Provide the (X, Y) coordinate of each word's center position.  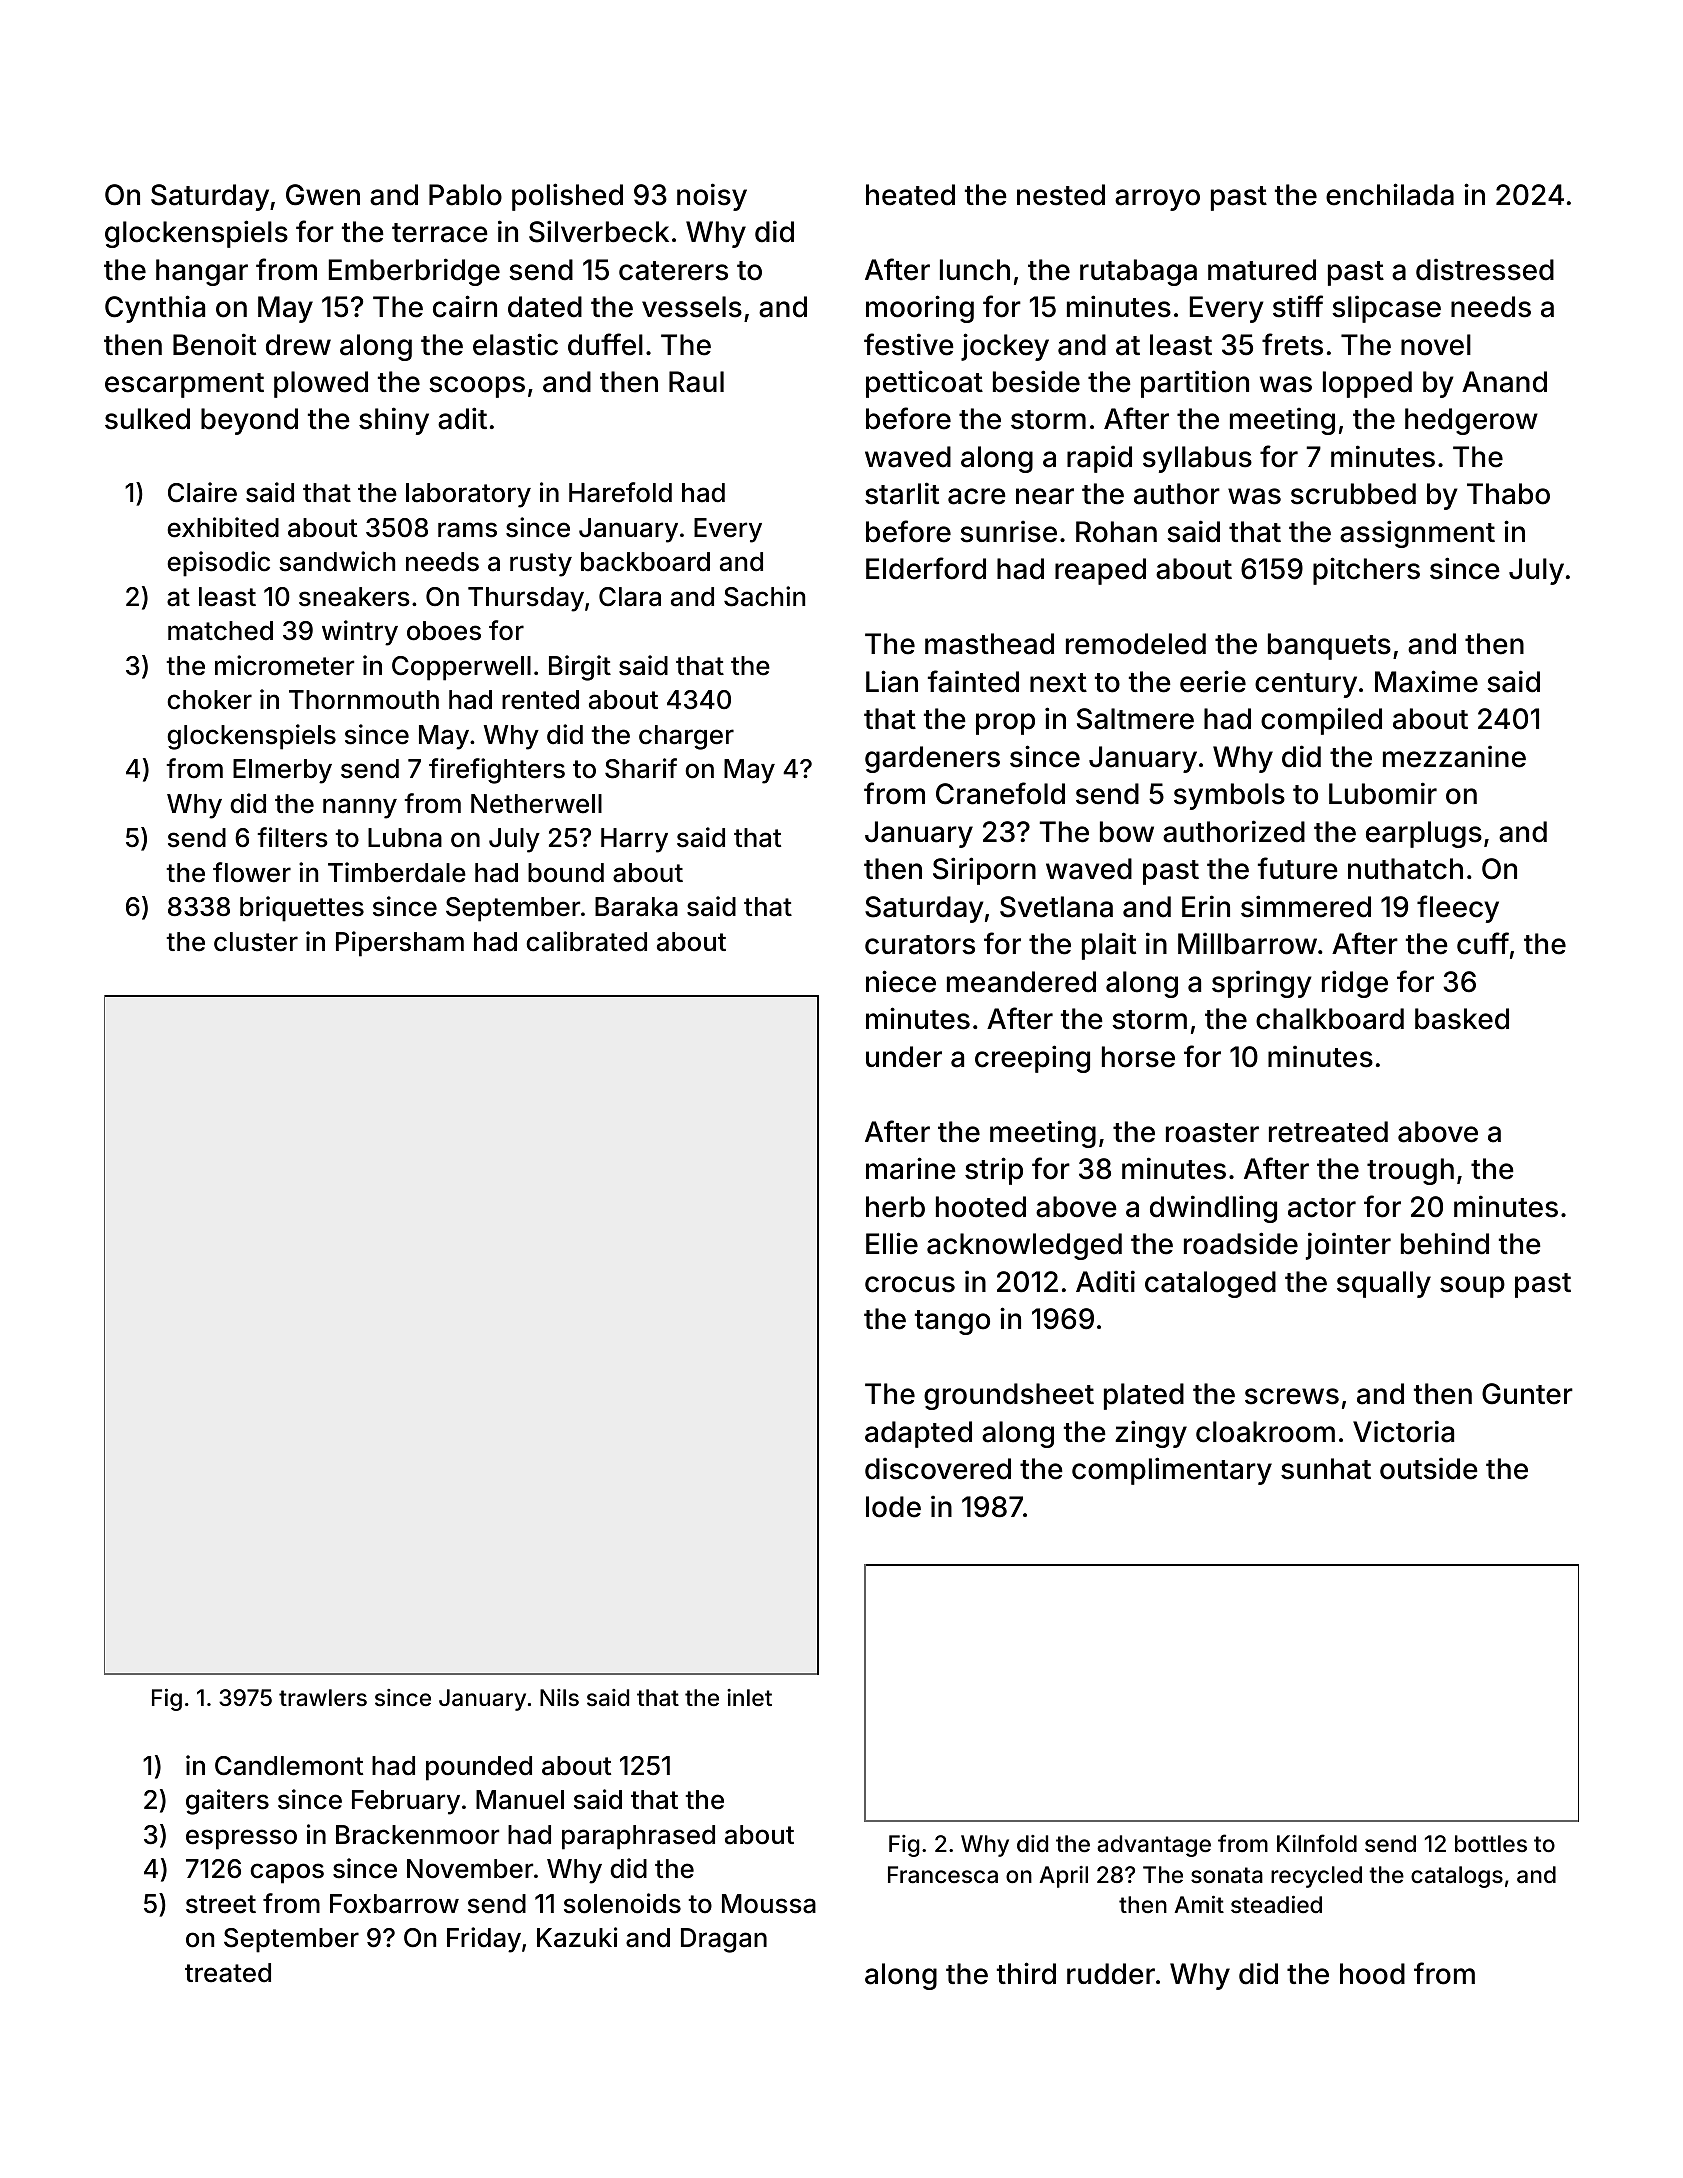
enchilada (1390, 194)
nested (1061, 195)
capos (287, 1873)
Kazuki (577, 1937)
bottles (1491, 1844)
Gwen (323, 195)
